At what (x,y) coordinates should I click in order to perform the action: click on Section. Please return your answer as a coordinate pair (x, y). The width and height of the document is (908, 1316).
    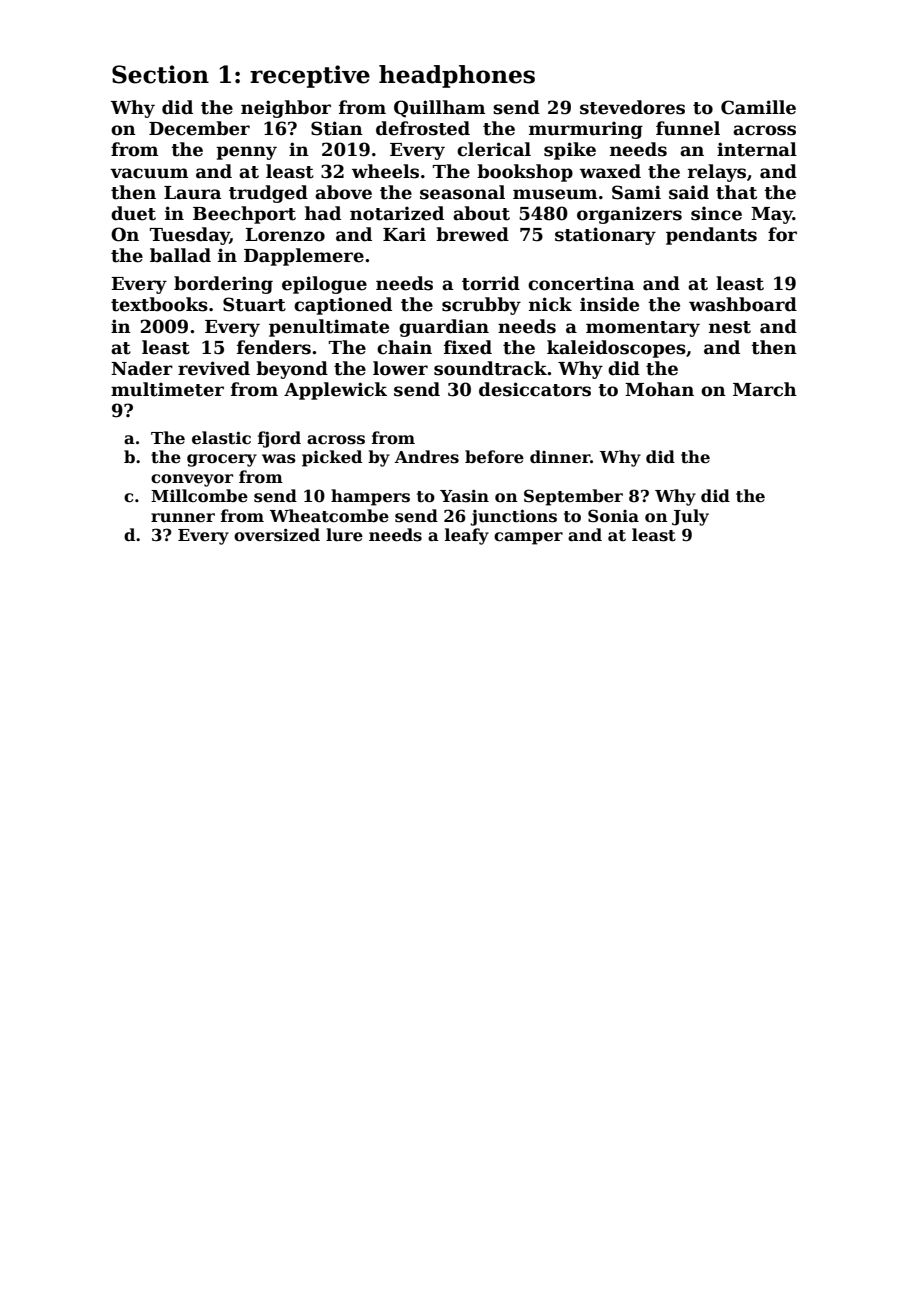
    Looking at the image, I should click on (160, 74).
